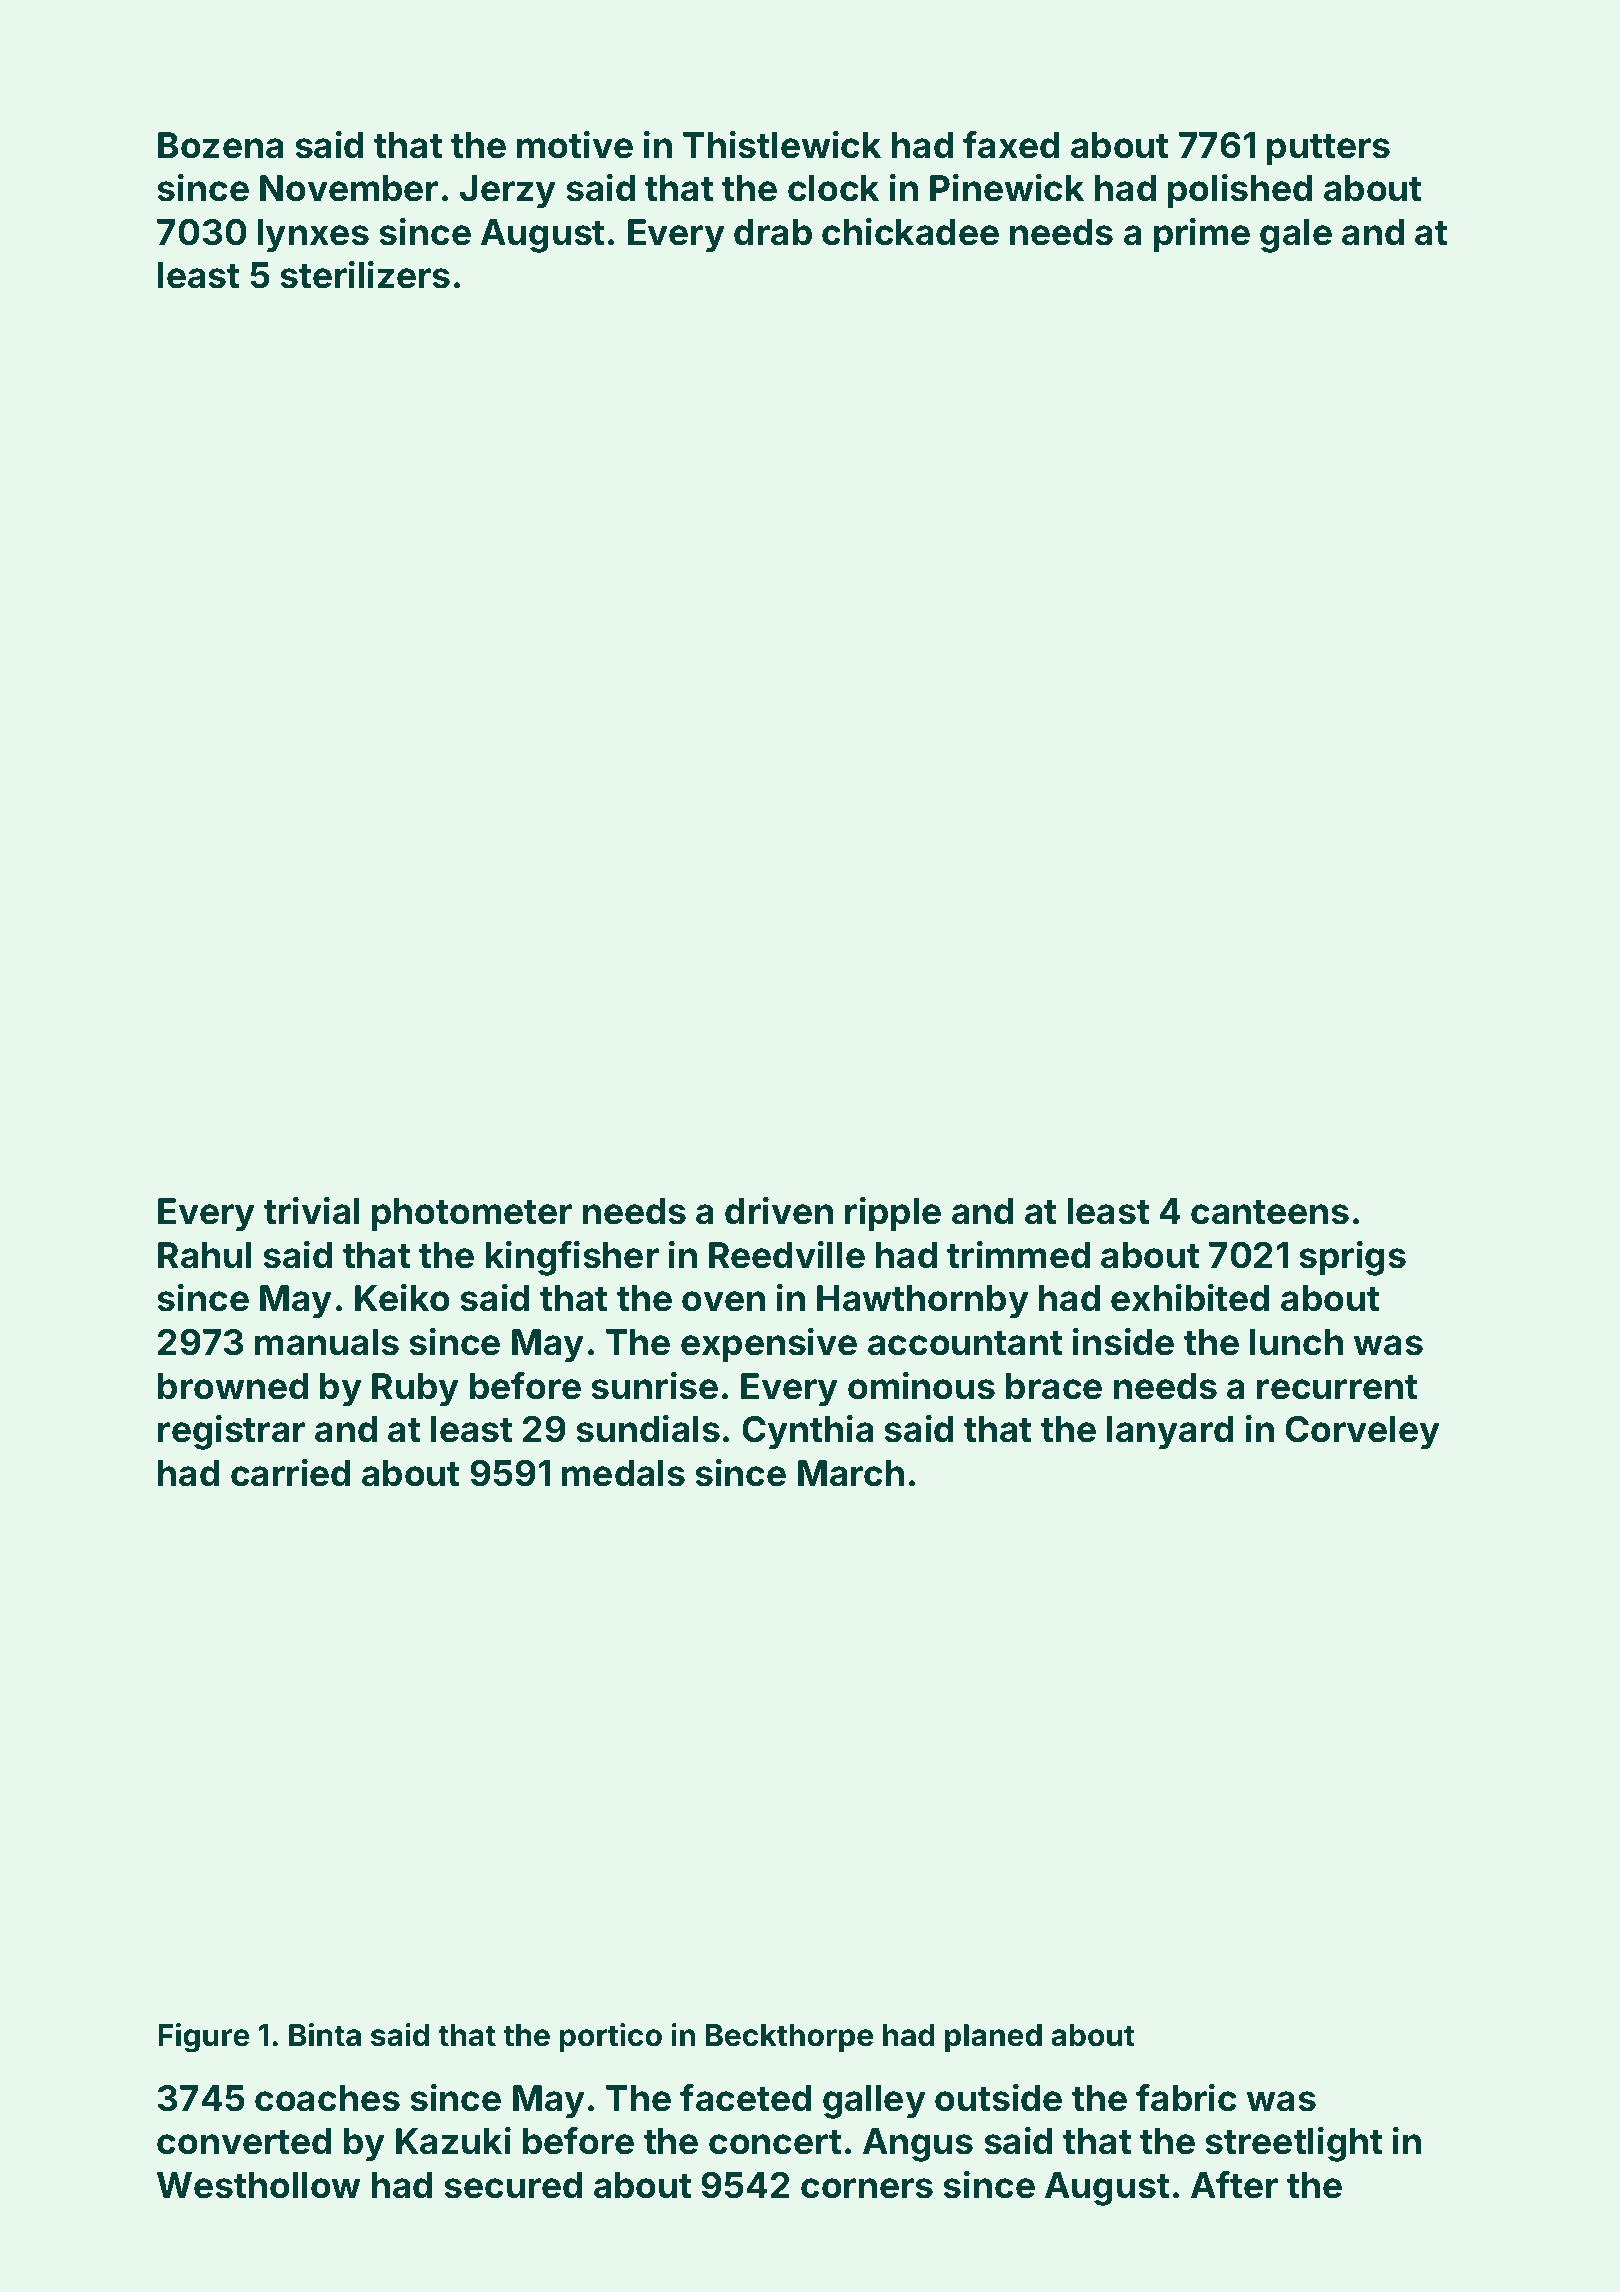  I want to click on gale, so click(1296, 236).
